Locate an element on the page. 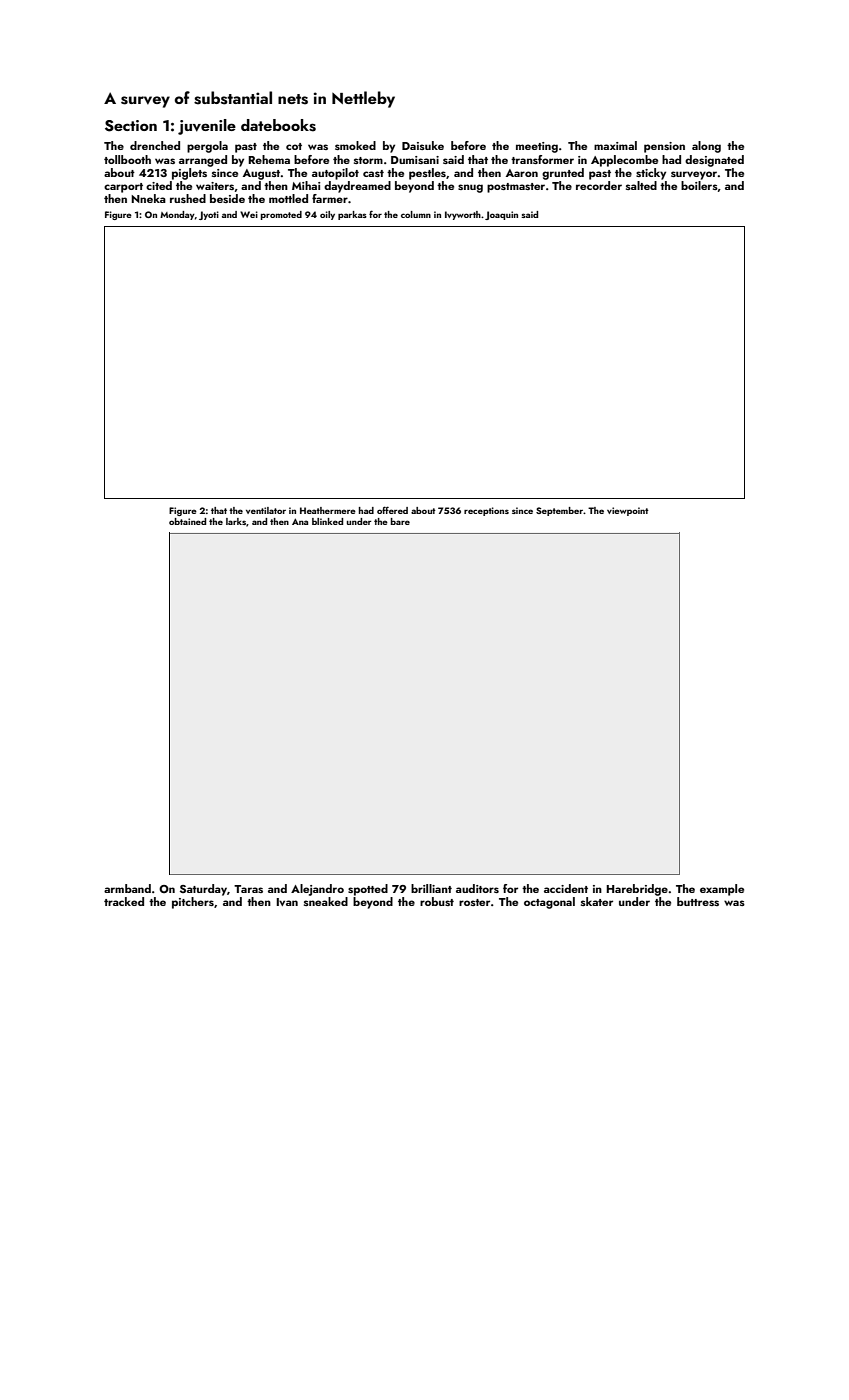  auditors is located at coordinates (477, 888).
